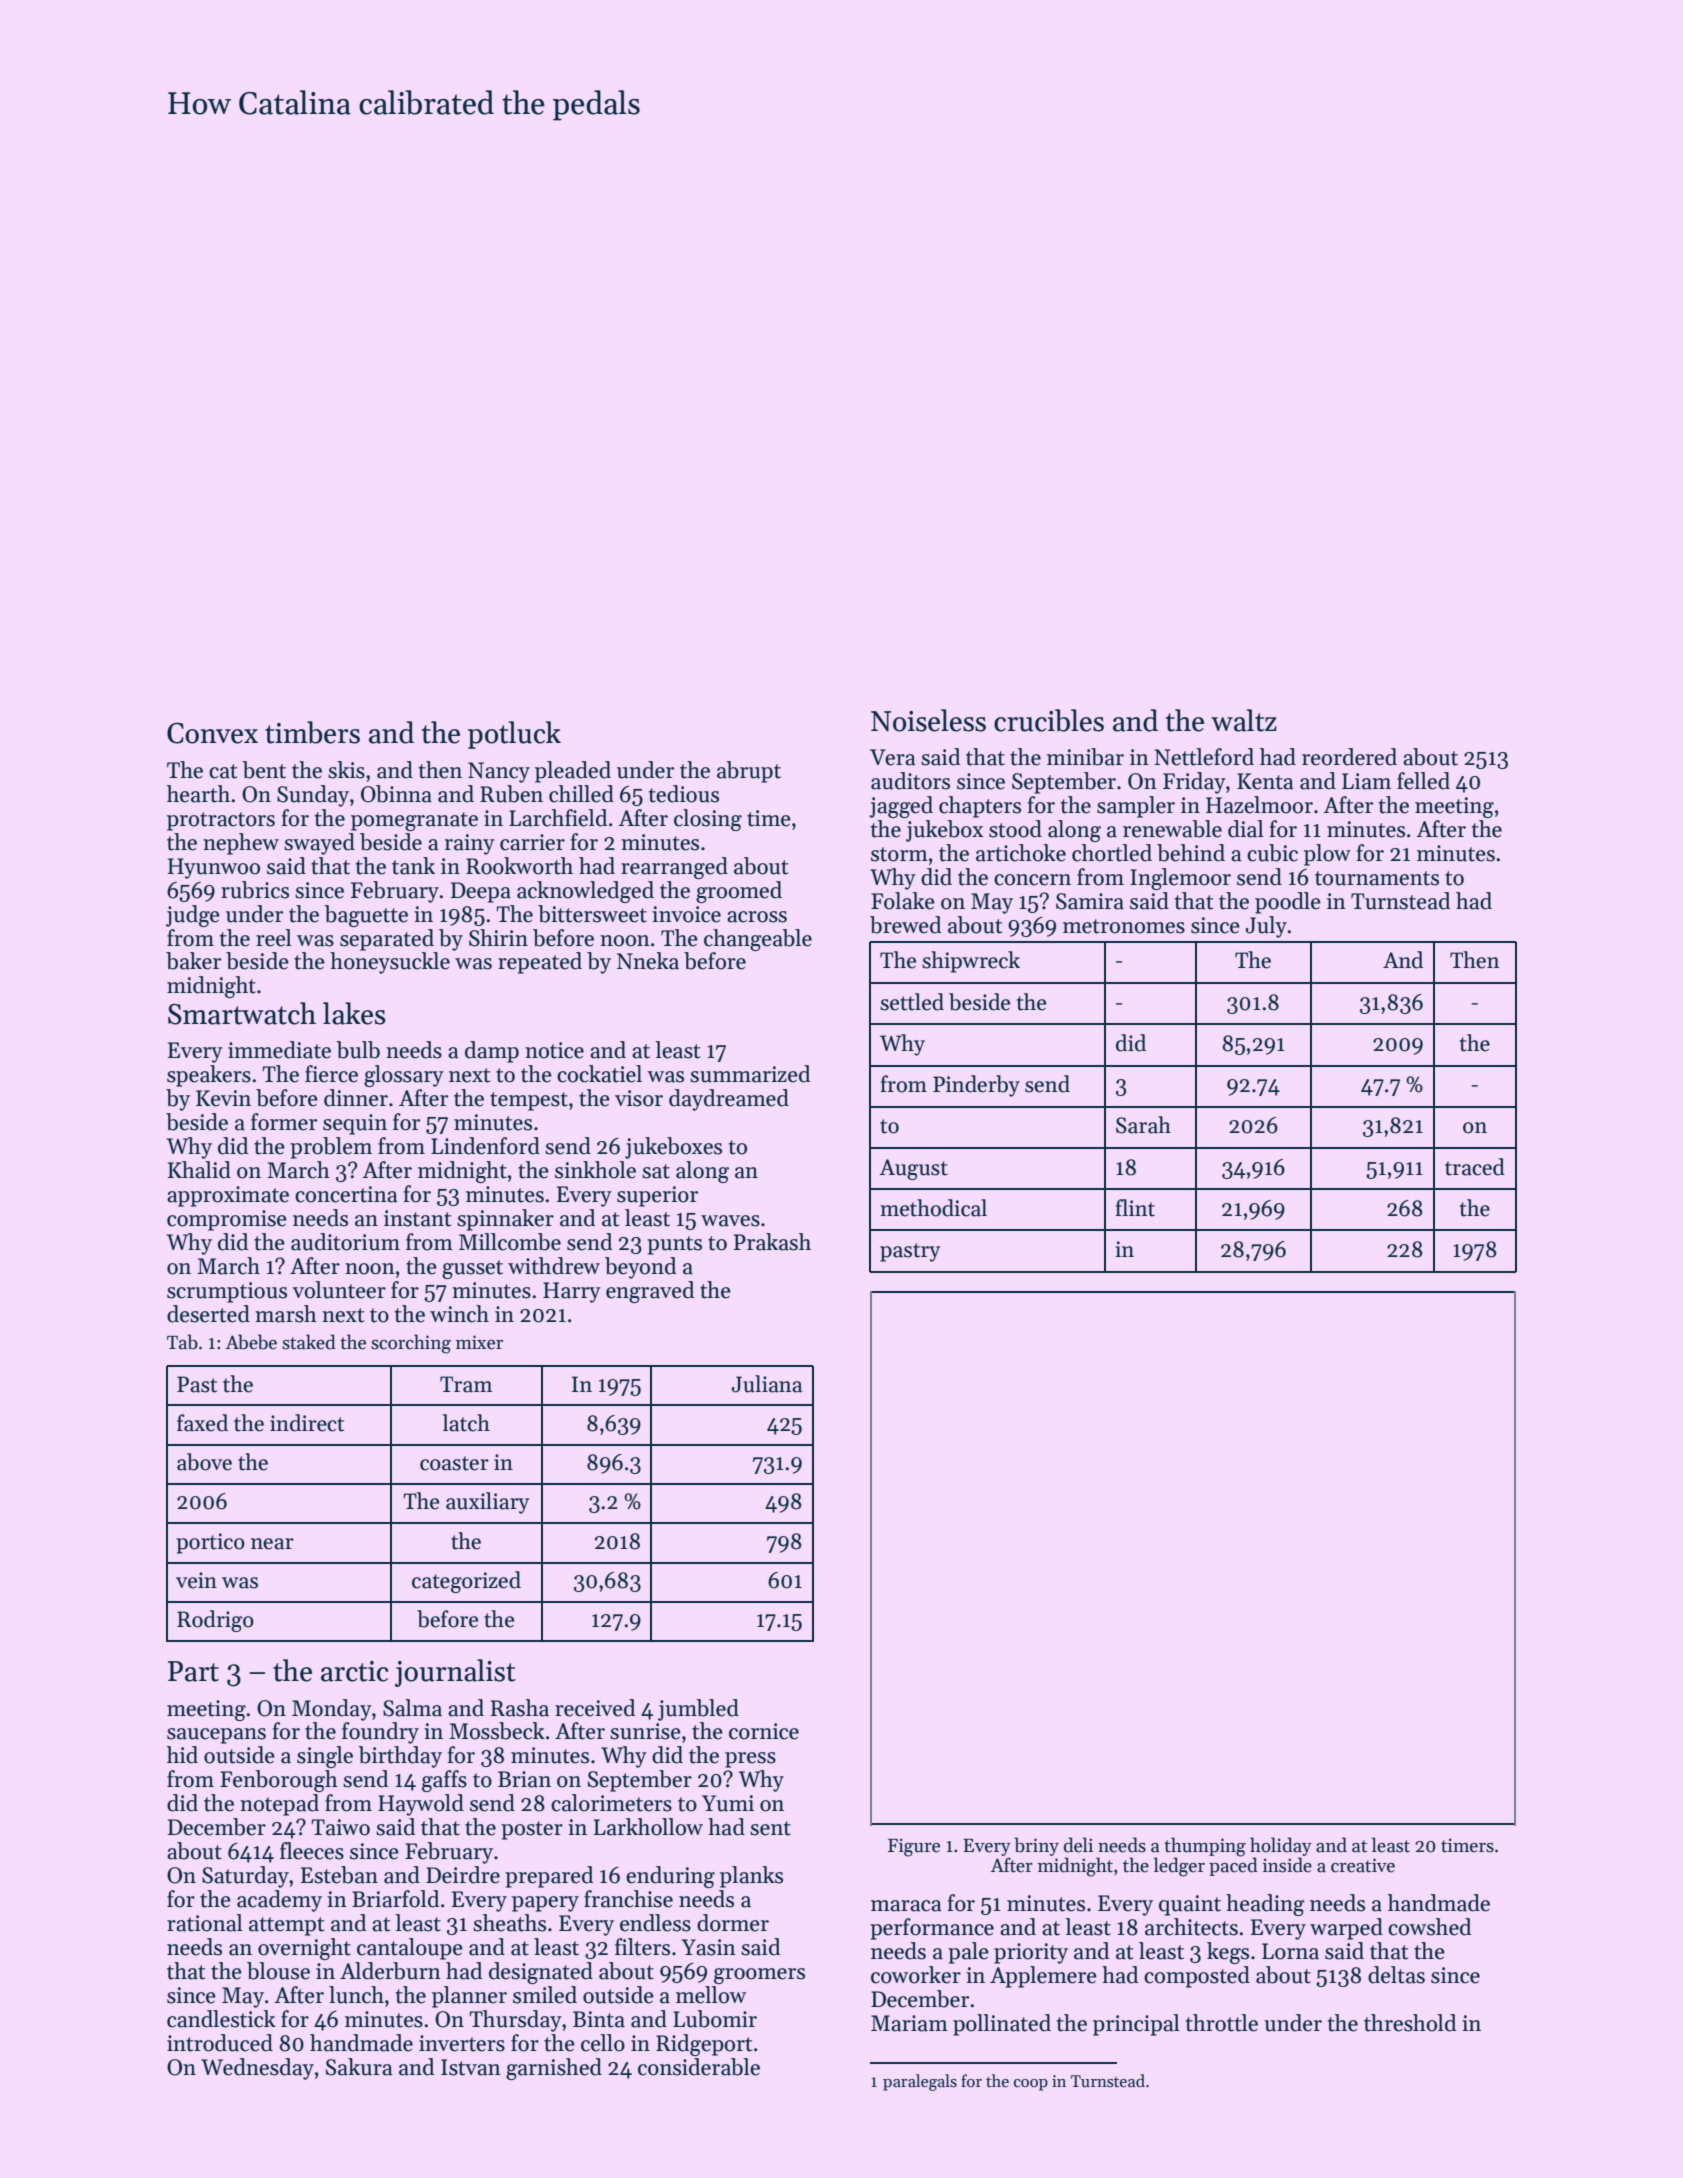 The height and width of the screenshot is (2178, 1683). Describe the element at coordinates (223, 1098) in the screenshot. I see `Kevin` at that location.
